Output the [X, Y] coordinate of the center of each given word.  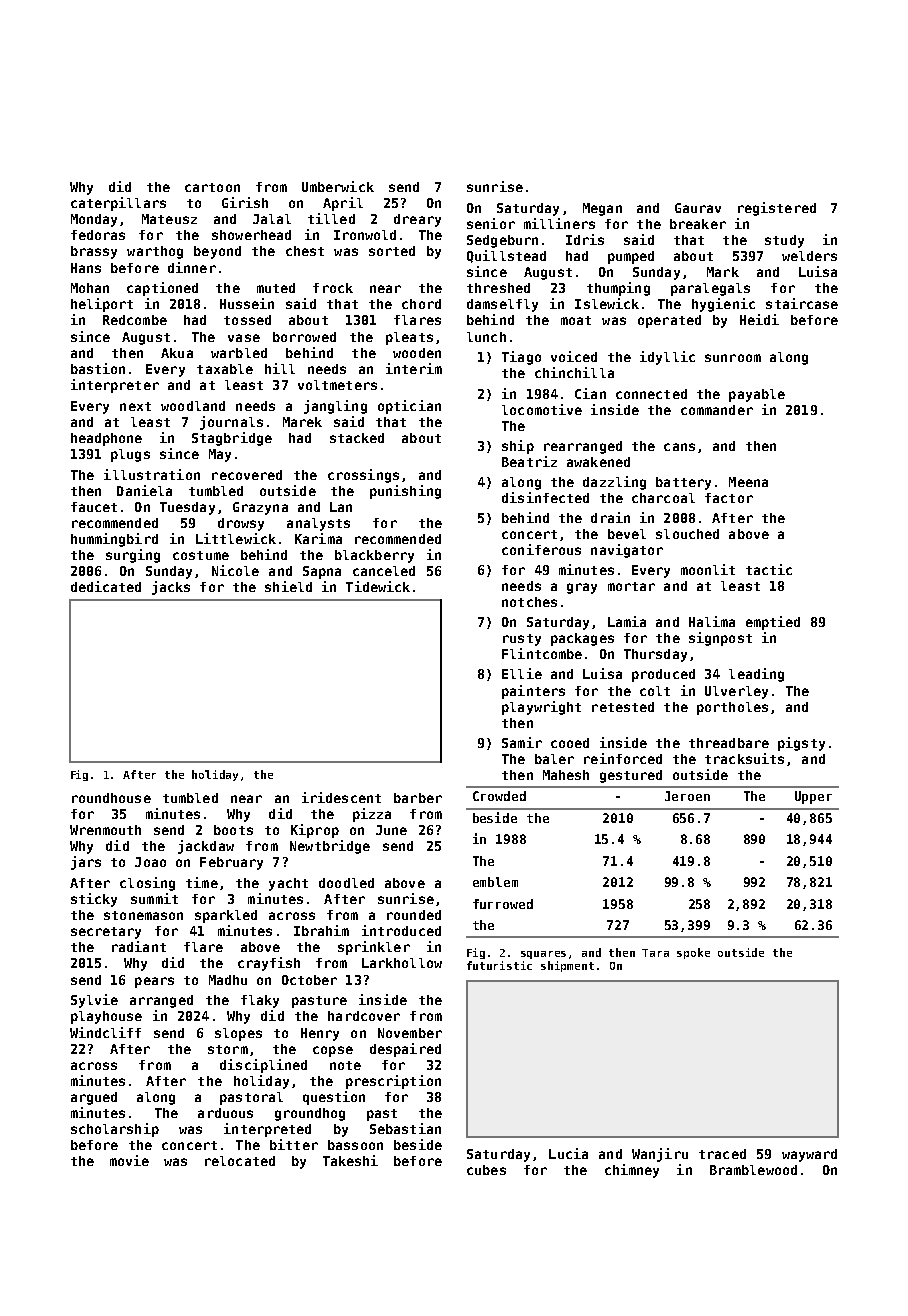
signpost [720, 639]
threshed [498, 288]
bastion [98, 368]
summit [154, 898]
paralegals [710, 289]
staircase [802, 303]
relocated [240, 1161]
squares [543, 955]
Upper [813, 797]
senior [491, 223]
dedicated [106, 586]
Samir [522, 742]
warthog [155, 252]
